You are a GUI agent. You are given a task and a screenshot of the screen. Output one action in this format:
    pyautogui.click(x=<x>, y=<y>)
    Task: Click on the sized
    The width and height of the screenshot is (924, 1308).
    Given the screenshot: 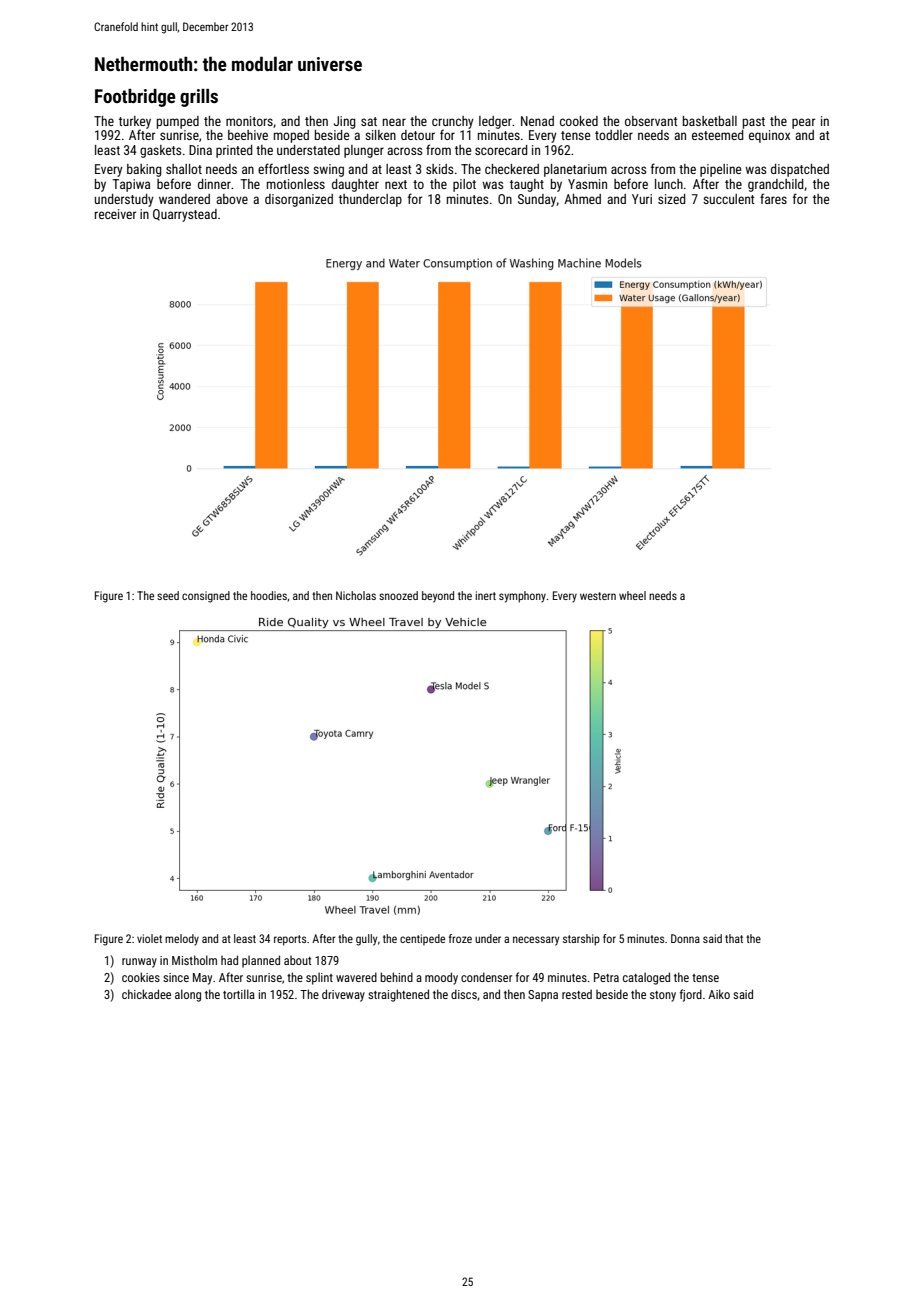 What is the action you would take?
    pyautogui.click(x=671, y=199)
